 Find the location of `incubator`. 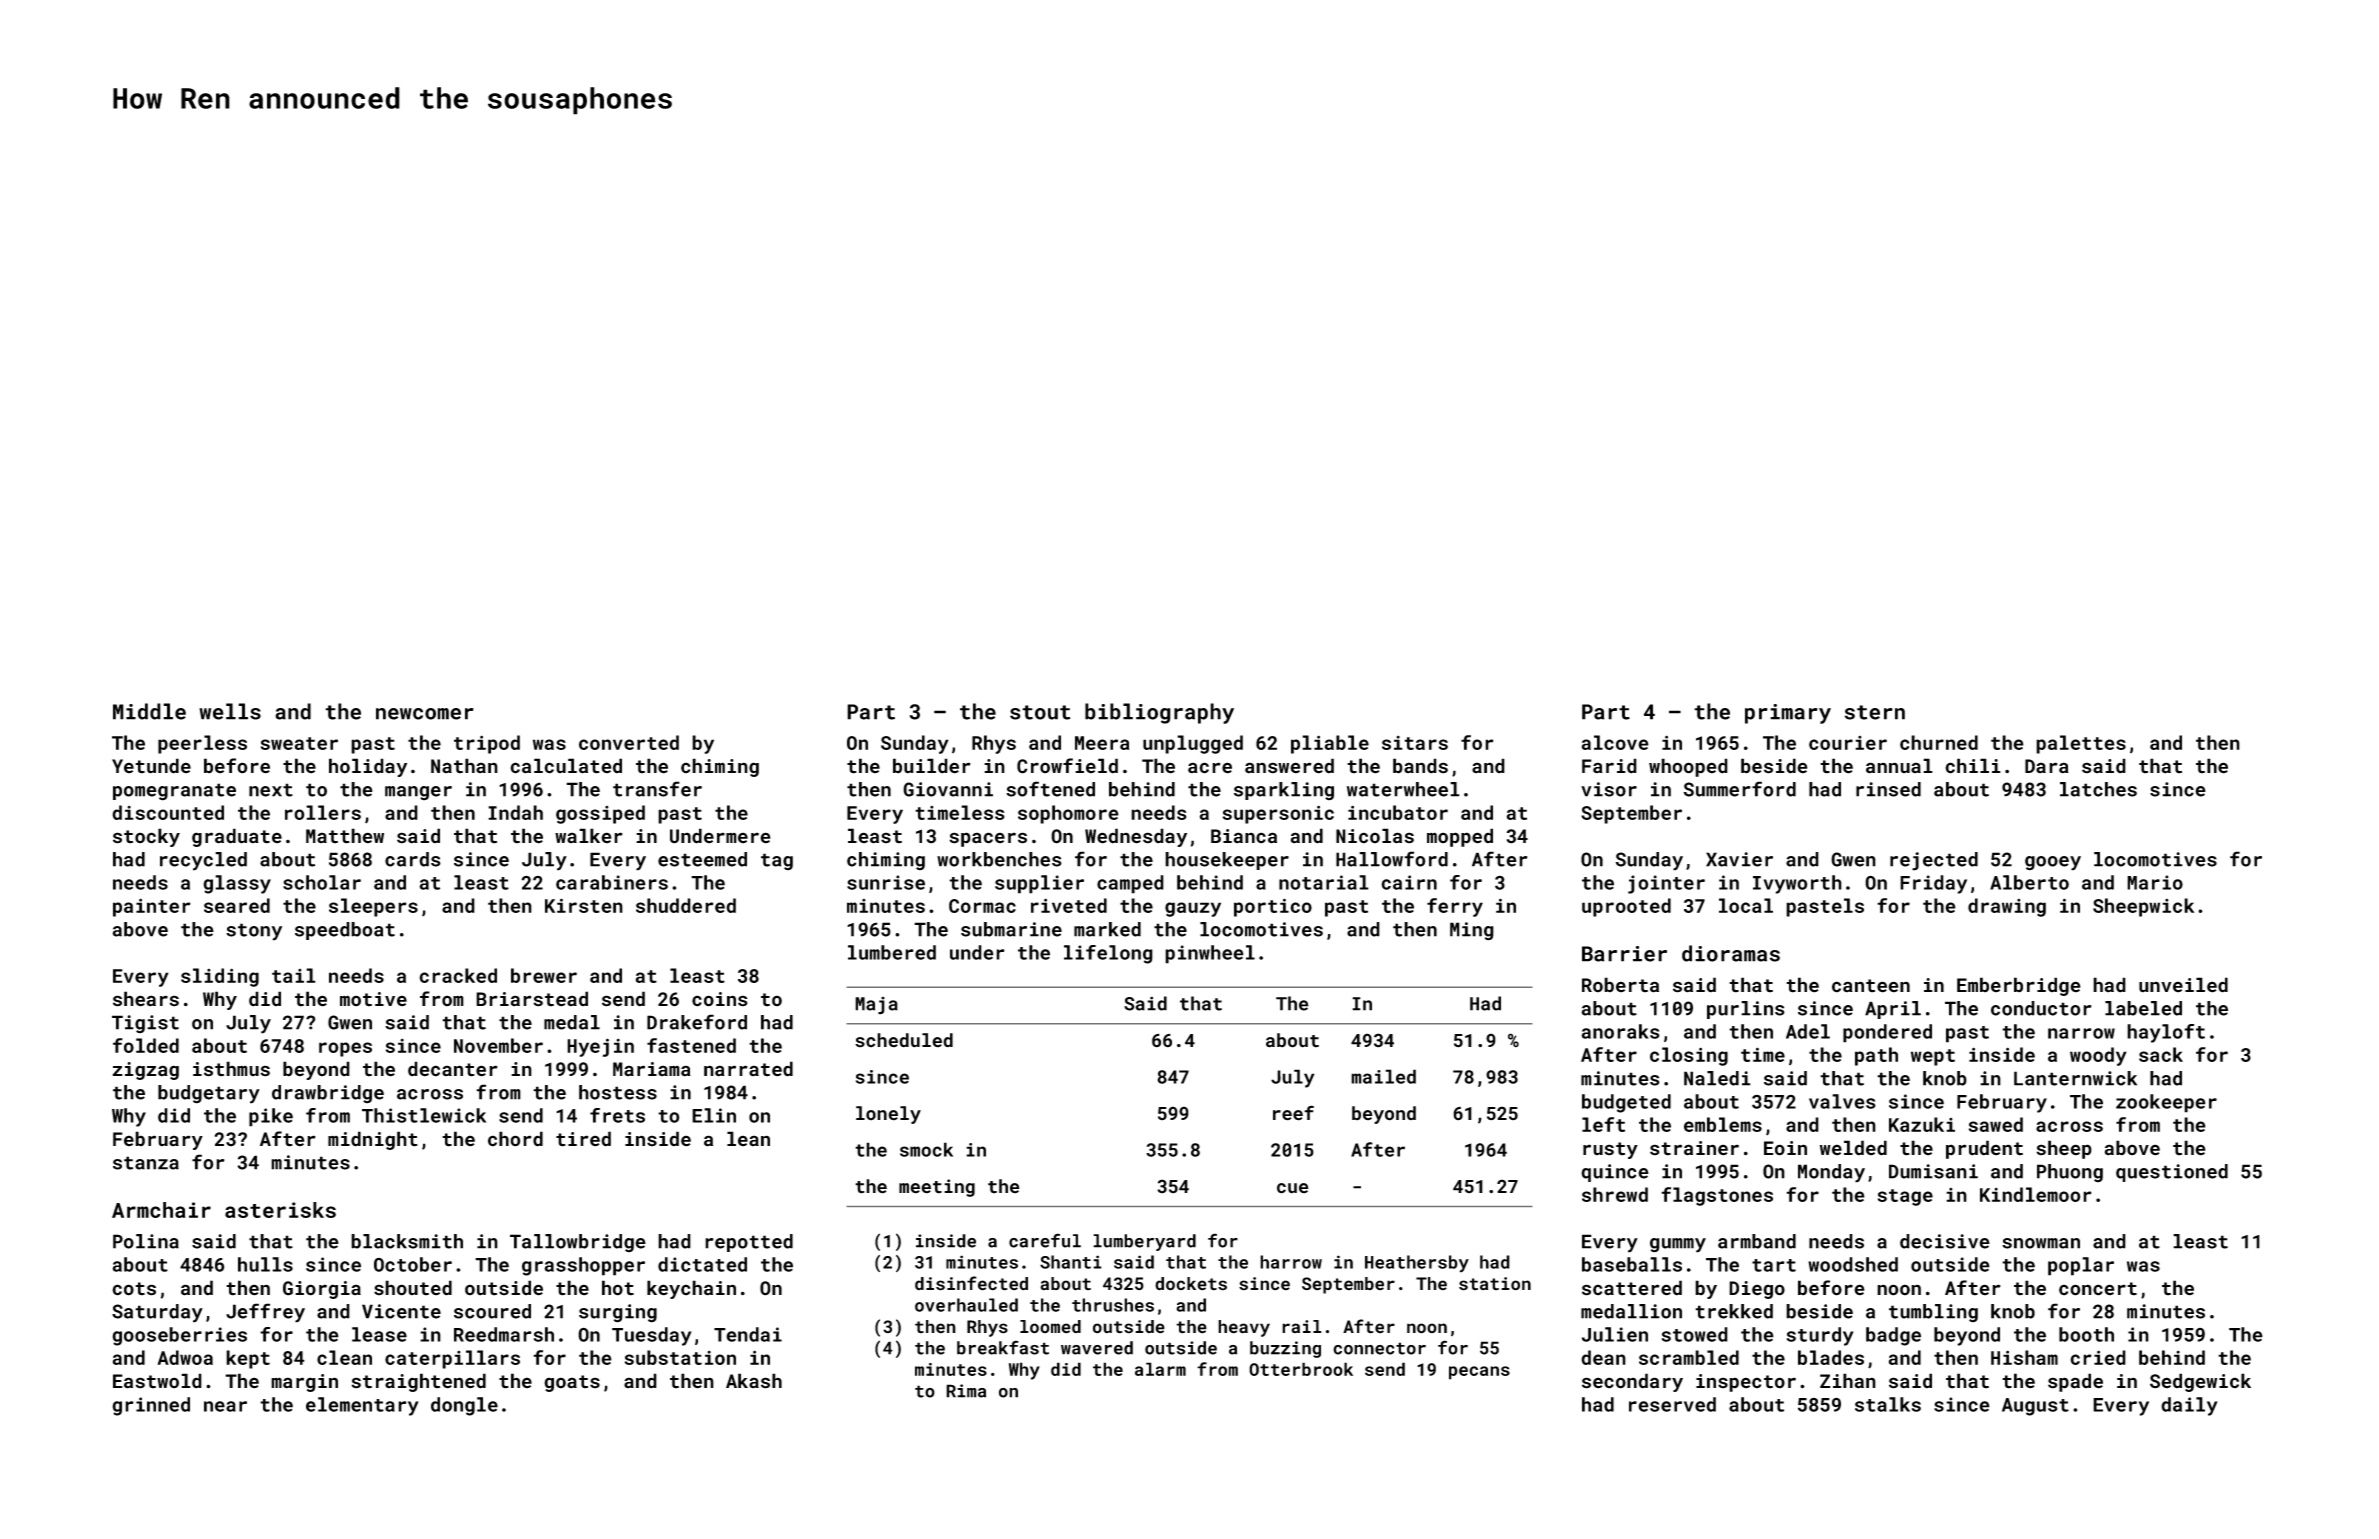

incubator is located at coordinates (1398, 812).
